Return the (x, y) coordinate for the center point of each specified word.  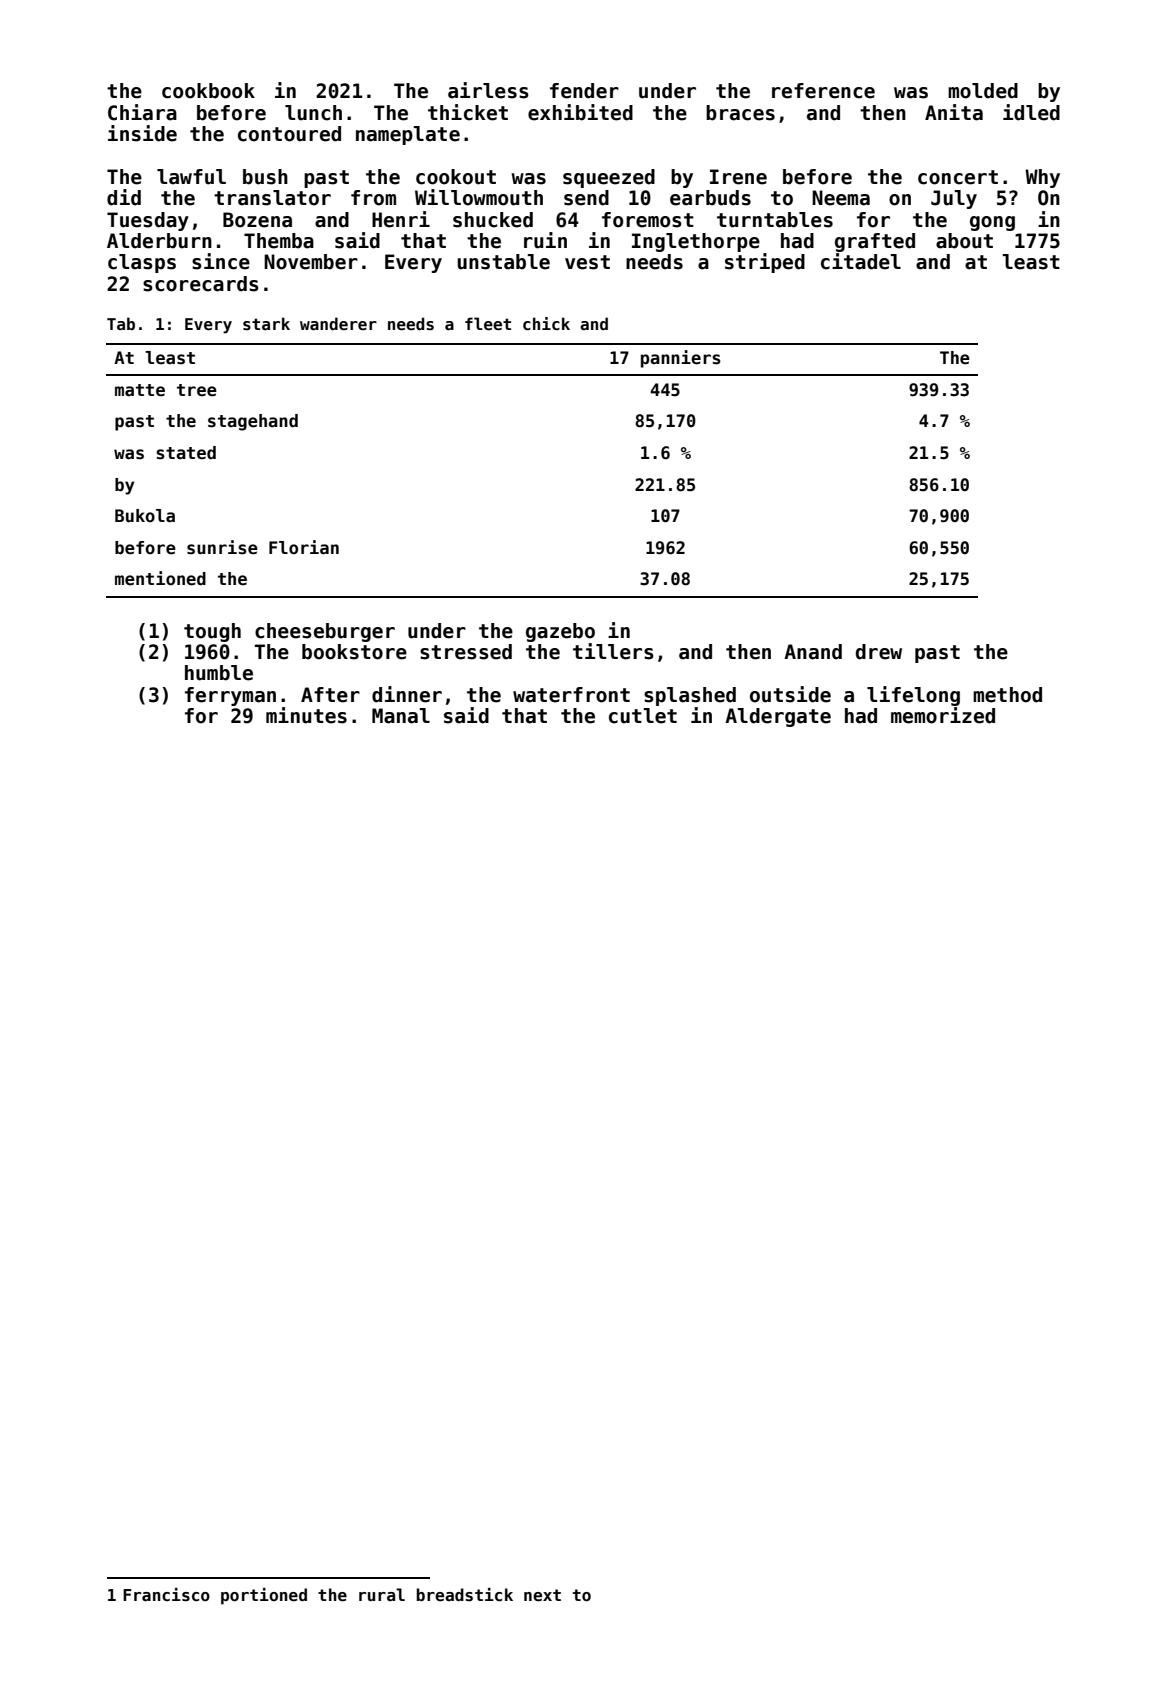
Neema (841, 198)
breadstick (465, 1595)
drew (879, 652)
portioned (264, 1596)
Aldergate (778, 717)
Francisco (166, 1595)
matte (140, 390)
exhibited (580, 112)
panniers (681, 359)
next (542, 1595)
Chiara (142, 112)
